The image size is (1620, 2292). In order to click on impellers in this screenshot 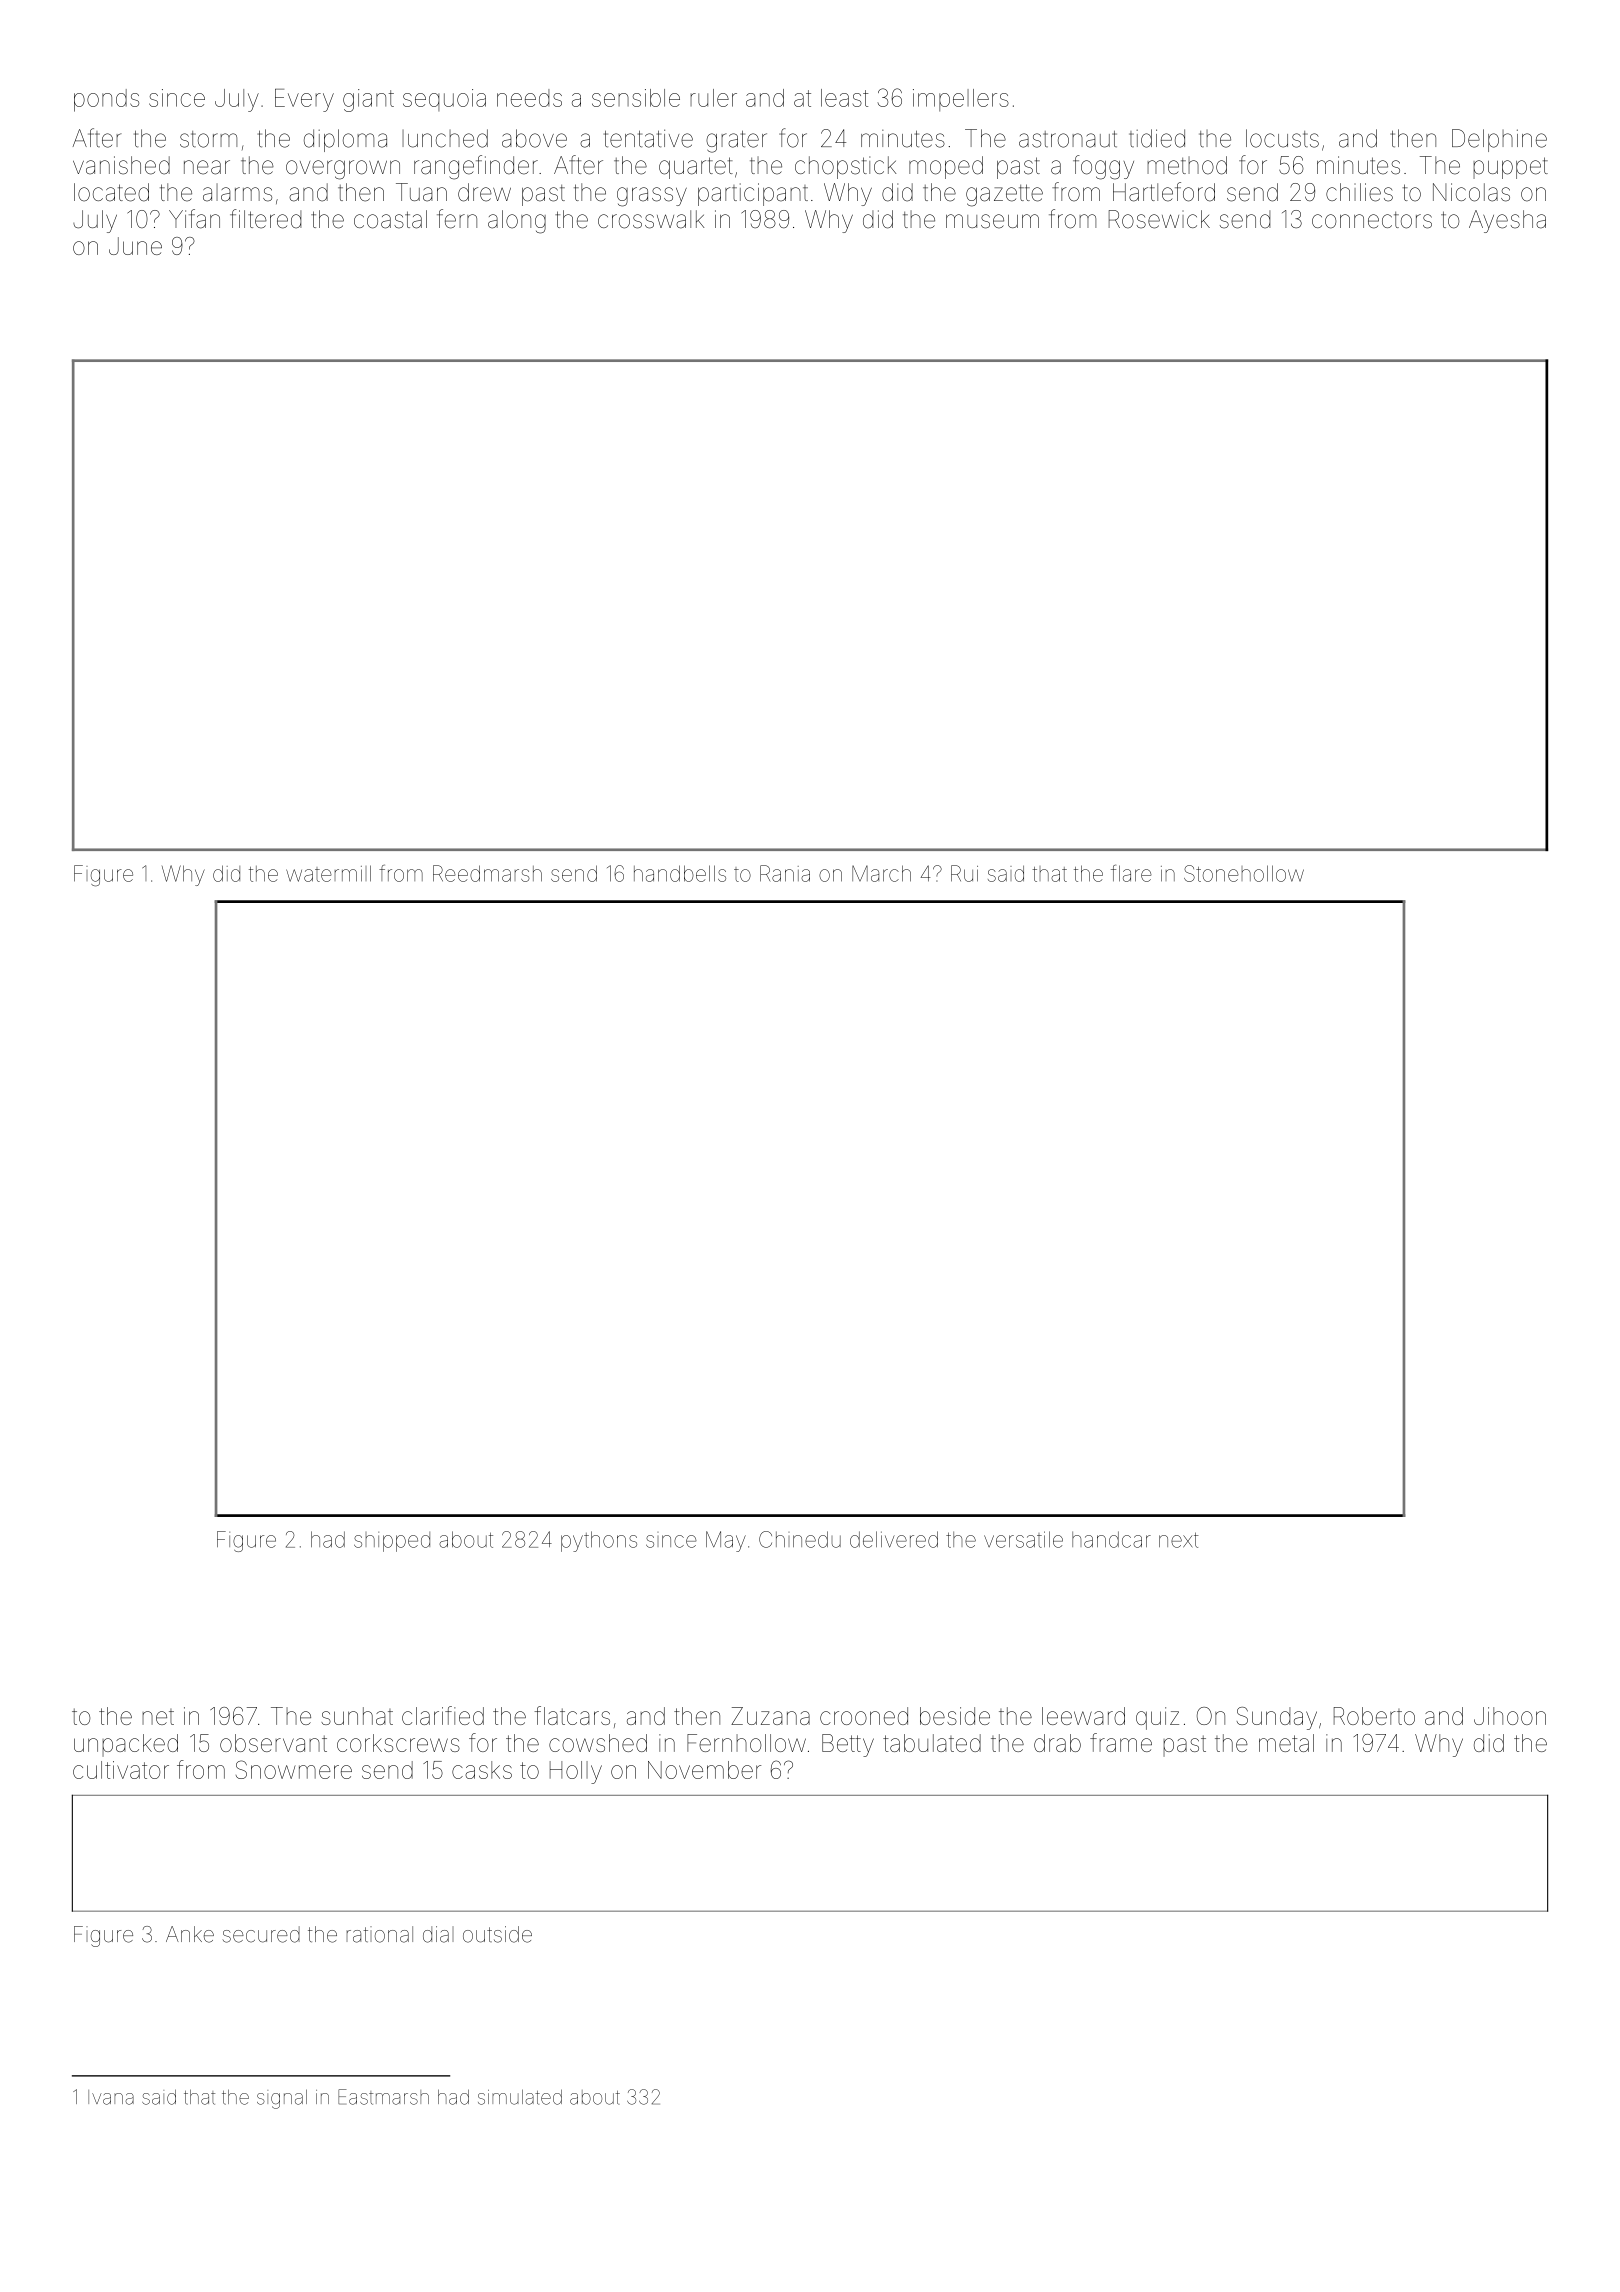, I will do `click(961, 100)`.
